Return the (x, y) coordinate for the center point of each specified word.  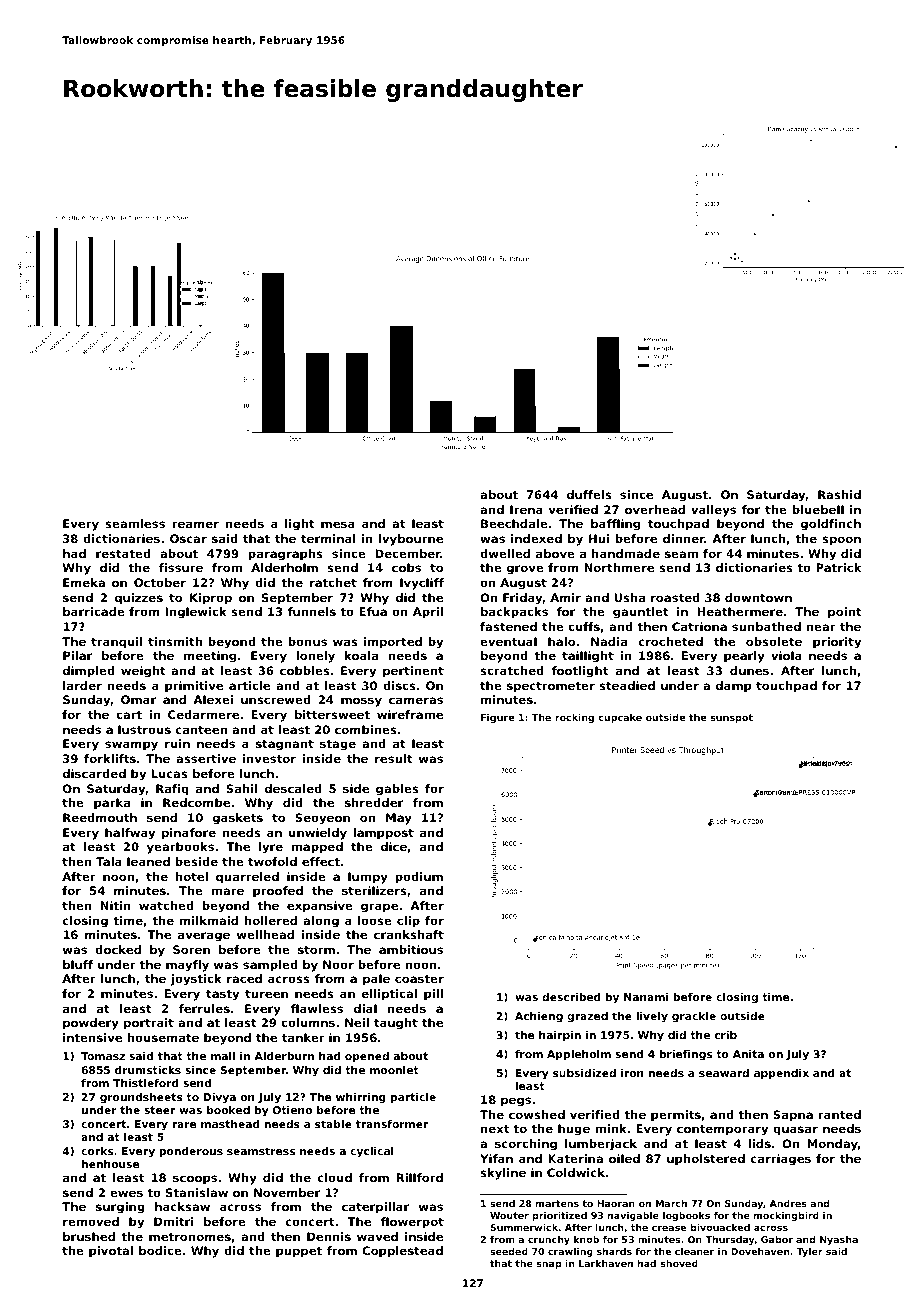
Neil (357, 1022)
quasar (795, 1131)
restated (123, 553)
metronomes (190, 1237)
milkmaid (209, 920)
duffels (589, 494)
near (821, 627)
